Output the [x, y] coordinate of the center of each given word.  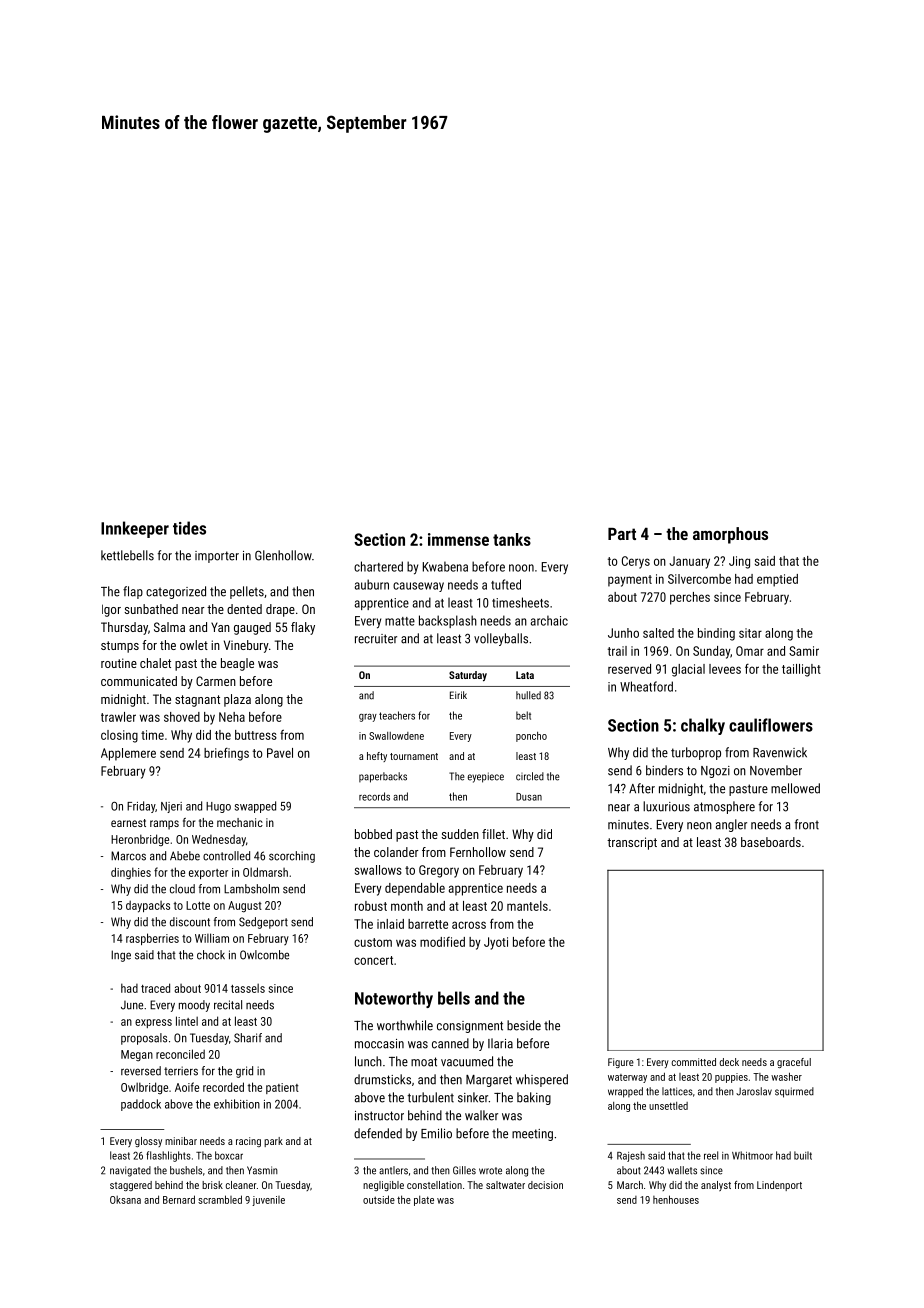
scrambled [220, 1199]
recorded [223, 1087]
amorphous [730, 535]
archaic [549, 620]
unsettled [668, 1106]
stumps [120, 647]
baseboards [771, 842]
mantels [527, 906]
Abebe [185, 856]
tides [189, 528]
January [689, 562]
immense [458, 539]
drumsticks [382, 1079]
